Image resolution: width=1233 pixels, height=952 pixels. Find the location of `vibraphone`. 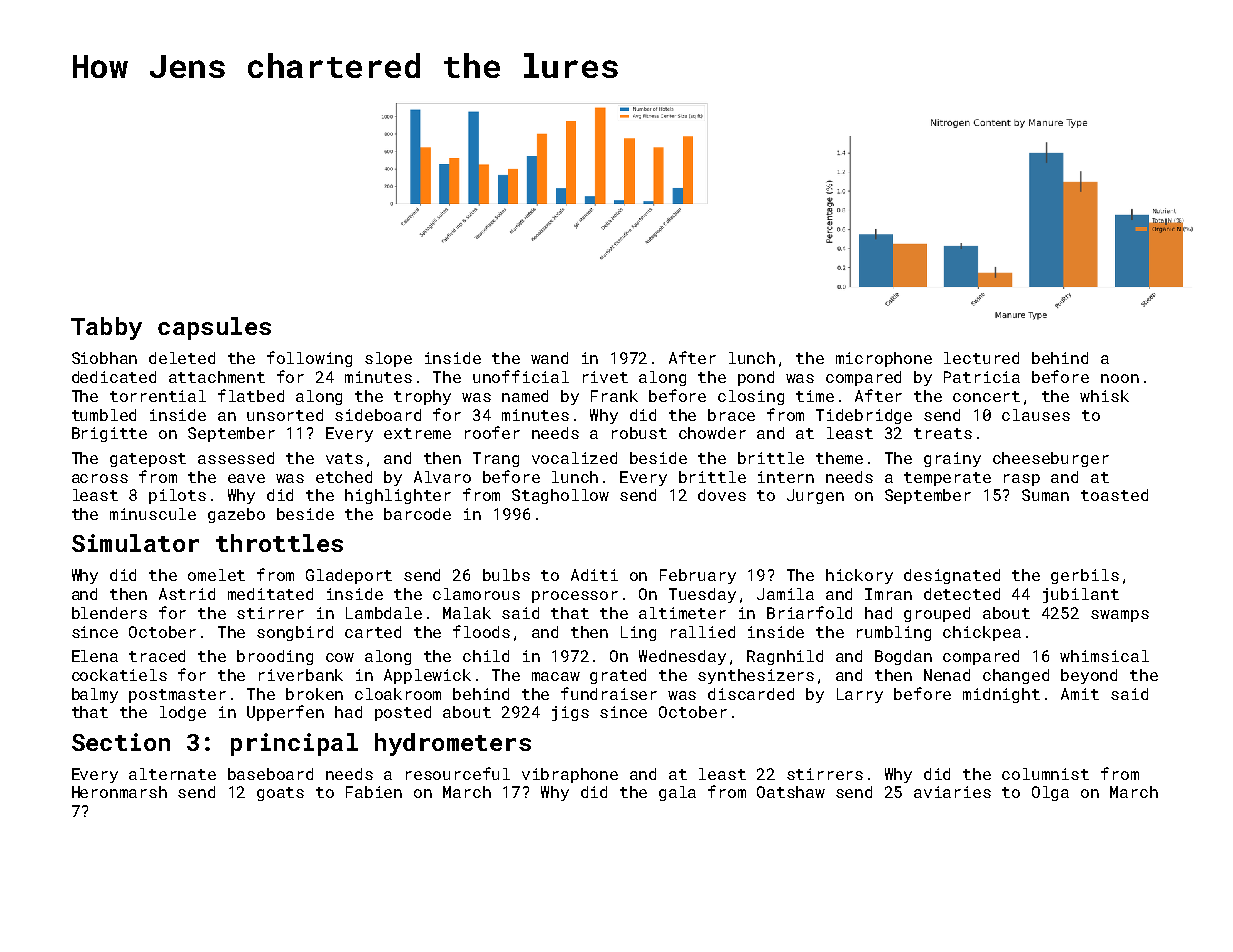

vibraphone is located at coordinates (570, 775).
